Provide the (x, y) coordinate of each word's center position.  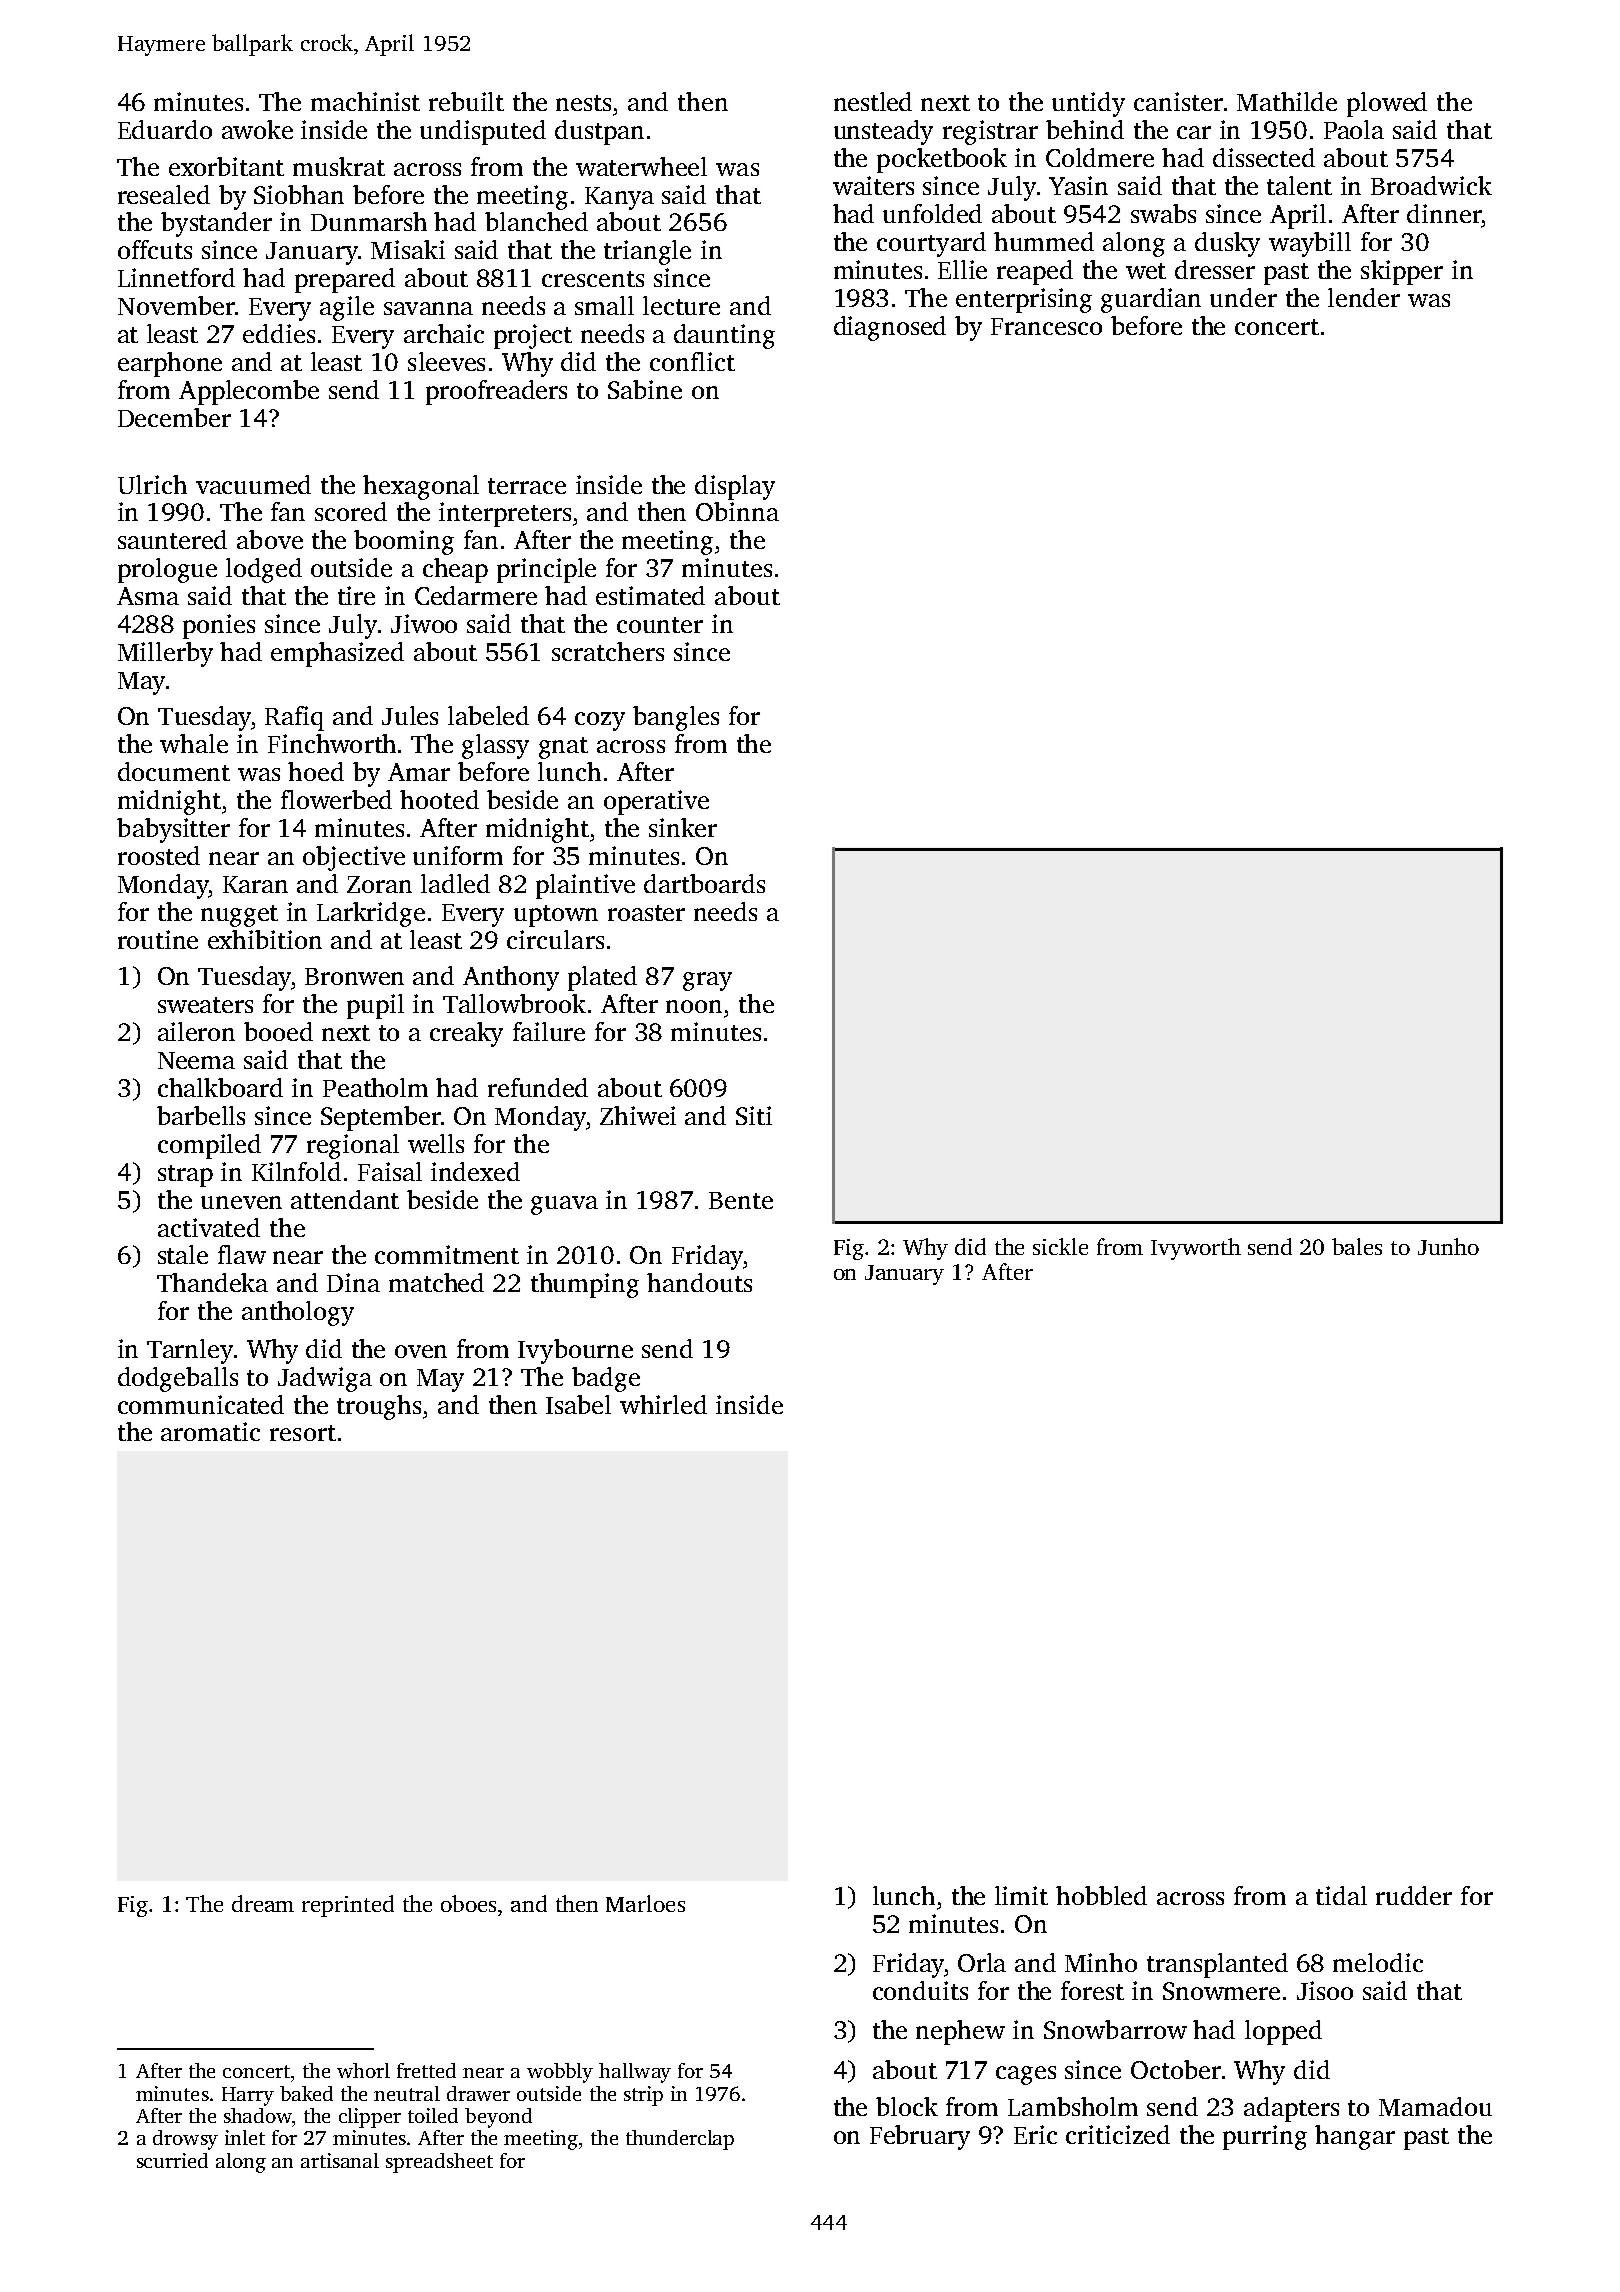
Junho (1448, 1246)
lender (1364, 297)
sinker (683, 827)
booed (278, 1031)
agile (347, 308)
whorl (363, 2070)
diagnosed (890, 328)
